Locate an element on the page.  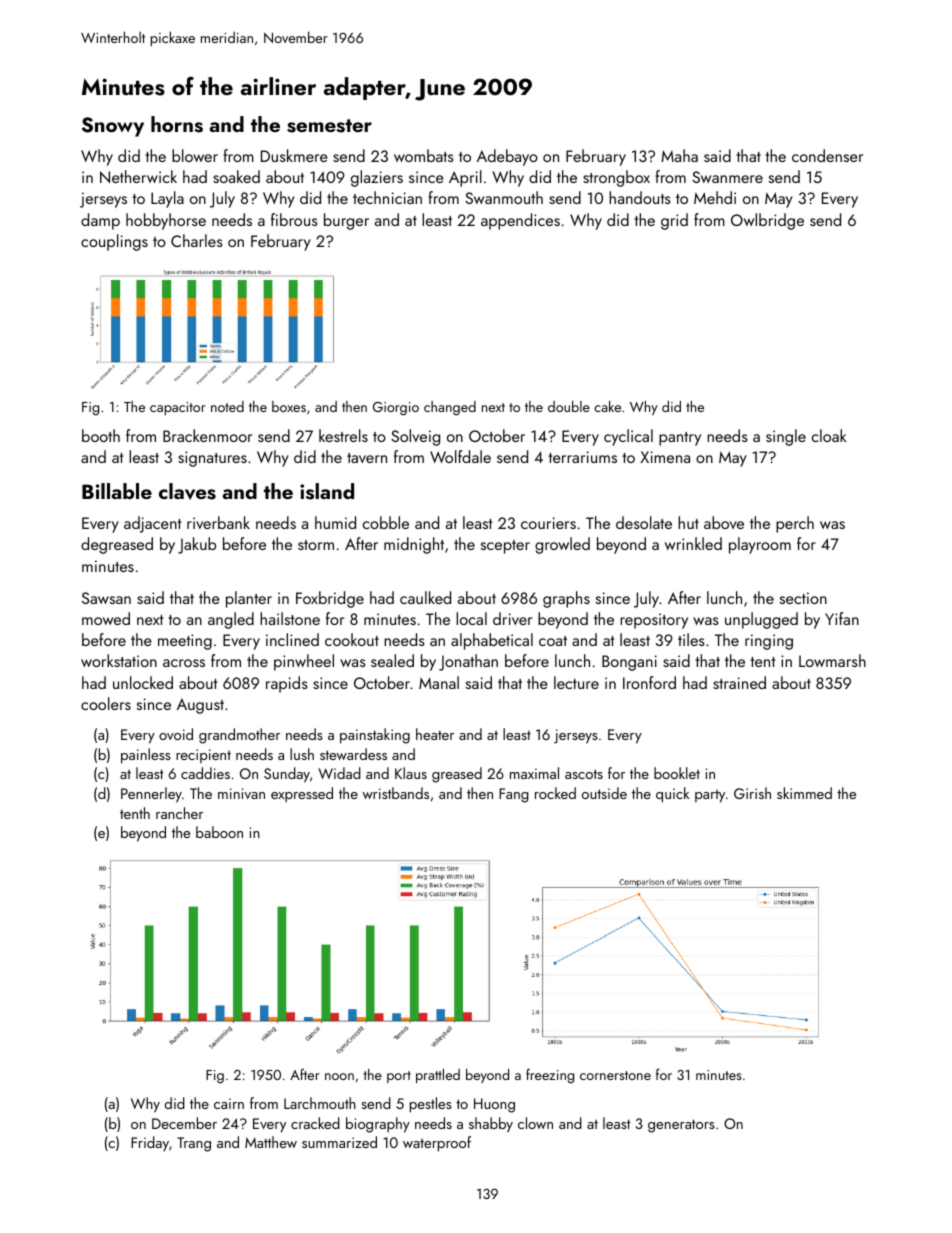
section is located at coordinates (803, 598).
